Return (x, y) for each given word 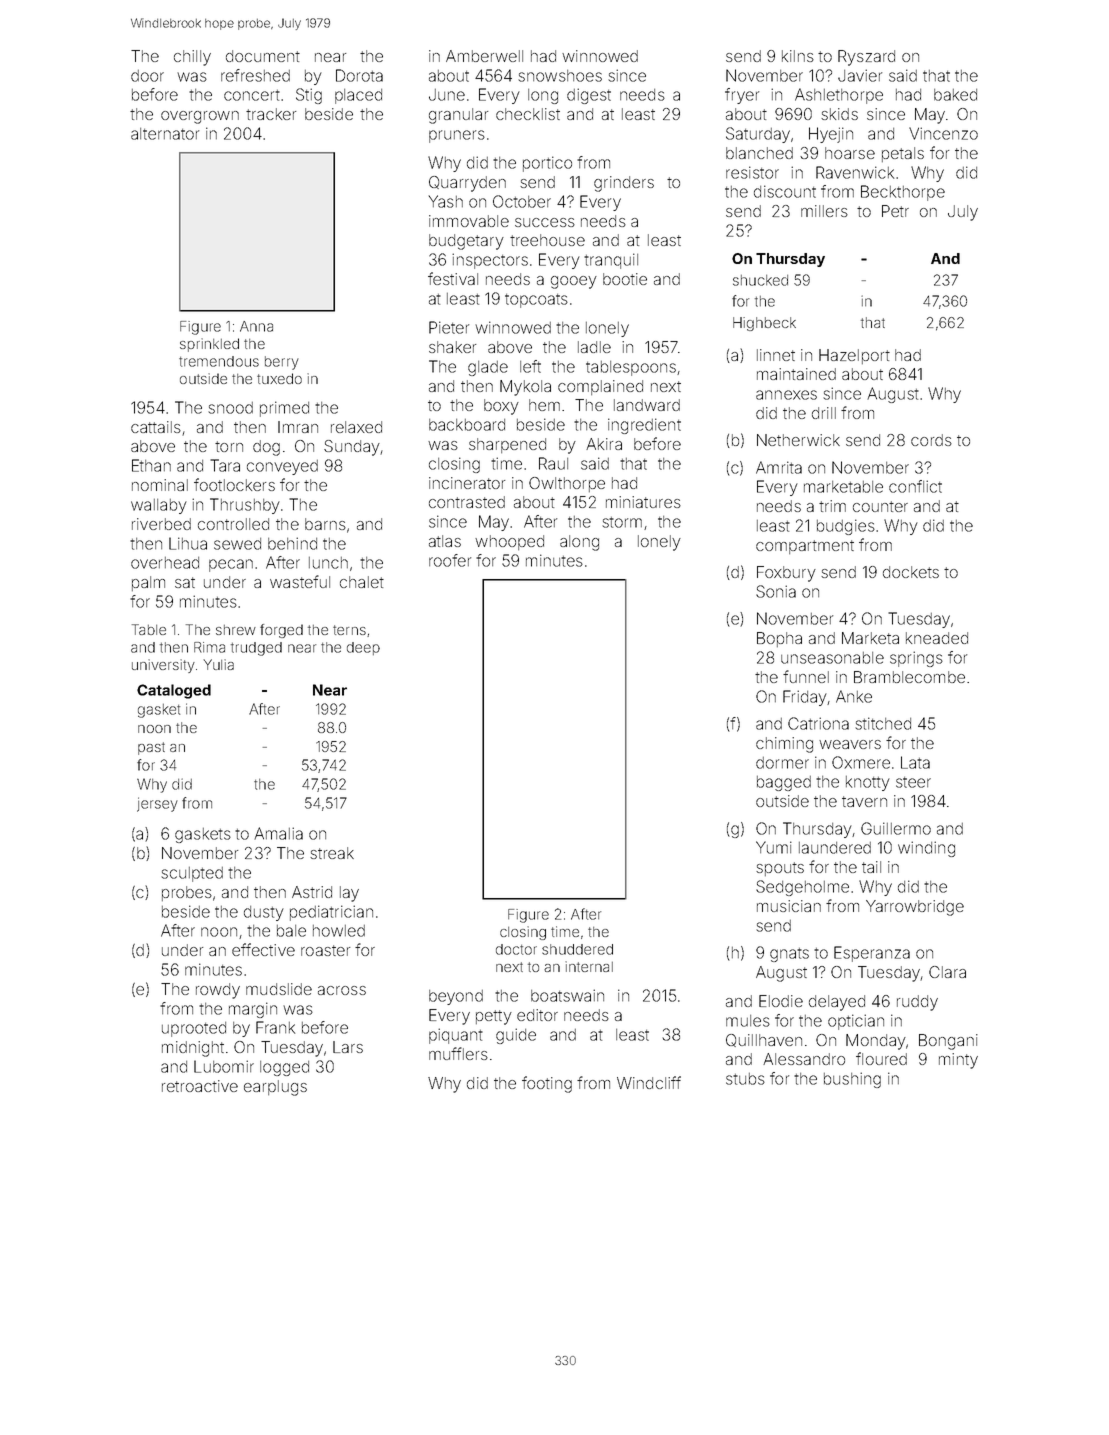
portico (547, 164)
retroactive (200, 1086)
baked (955, 95)
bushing (852, 1080)
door (147, 76)
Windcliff (649, 1082)
